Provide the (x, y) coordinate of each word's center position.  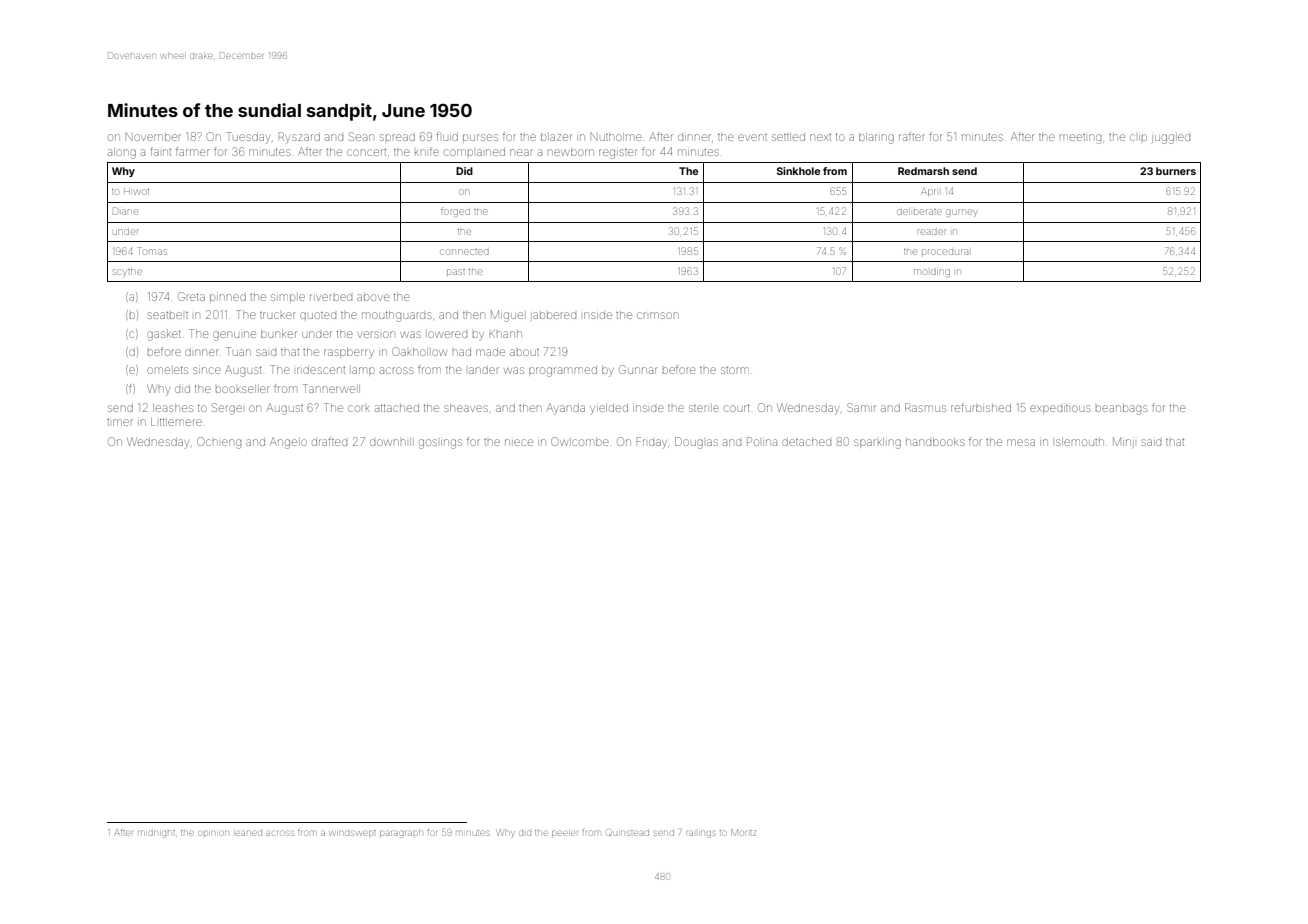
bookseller (243, 389)
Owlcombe (580, 441)
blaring (876, 138)
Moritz (743, 832)
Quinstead (628, 832)
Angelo (288, 443)
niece (519, 442)
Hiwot (136, 192)
